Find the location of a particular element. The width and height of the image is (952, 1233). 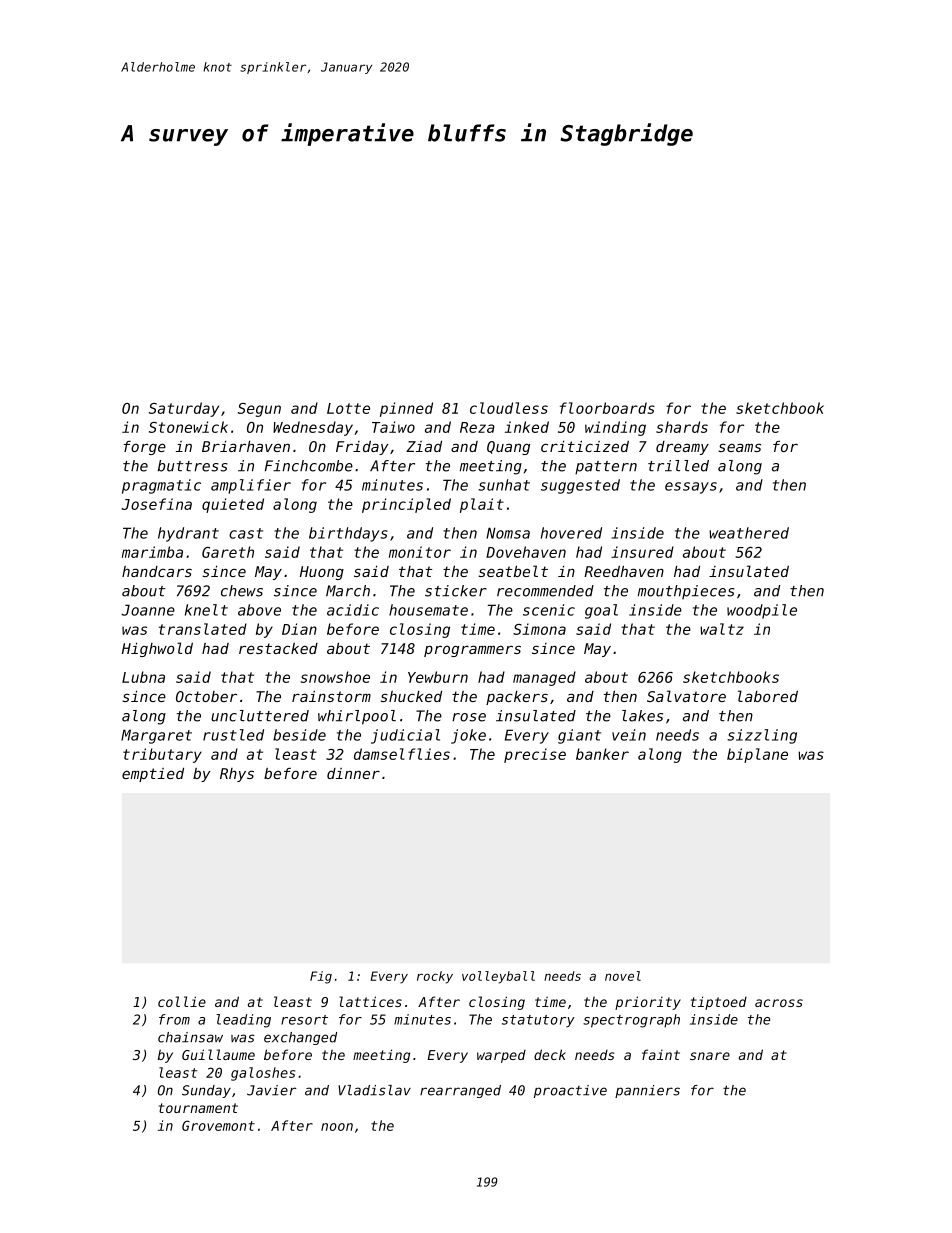

Sunday is located at coordinates (206, 1091).
